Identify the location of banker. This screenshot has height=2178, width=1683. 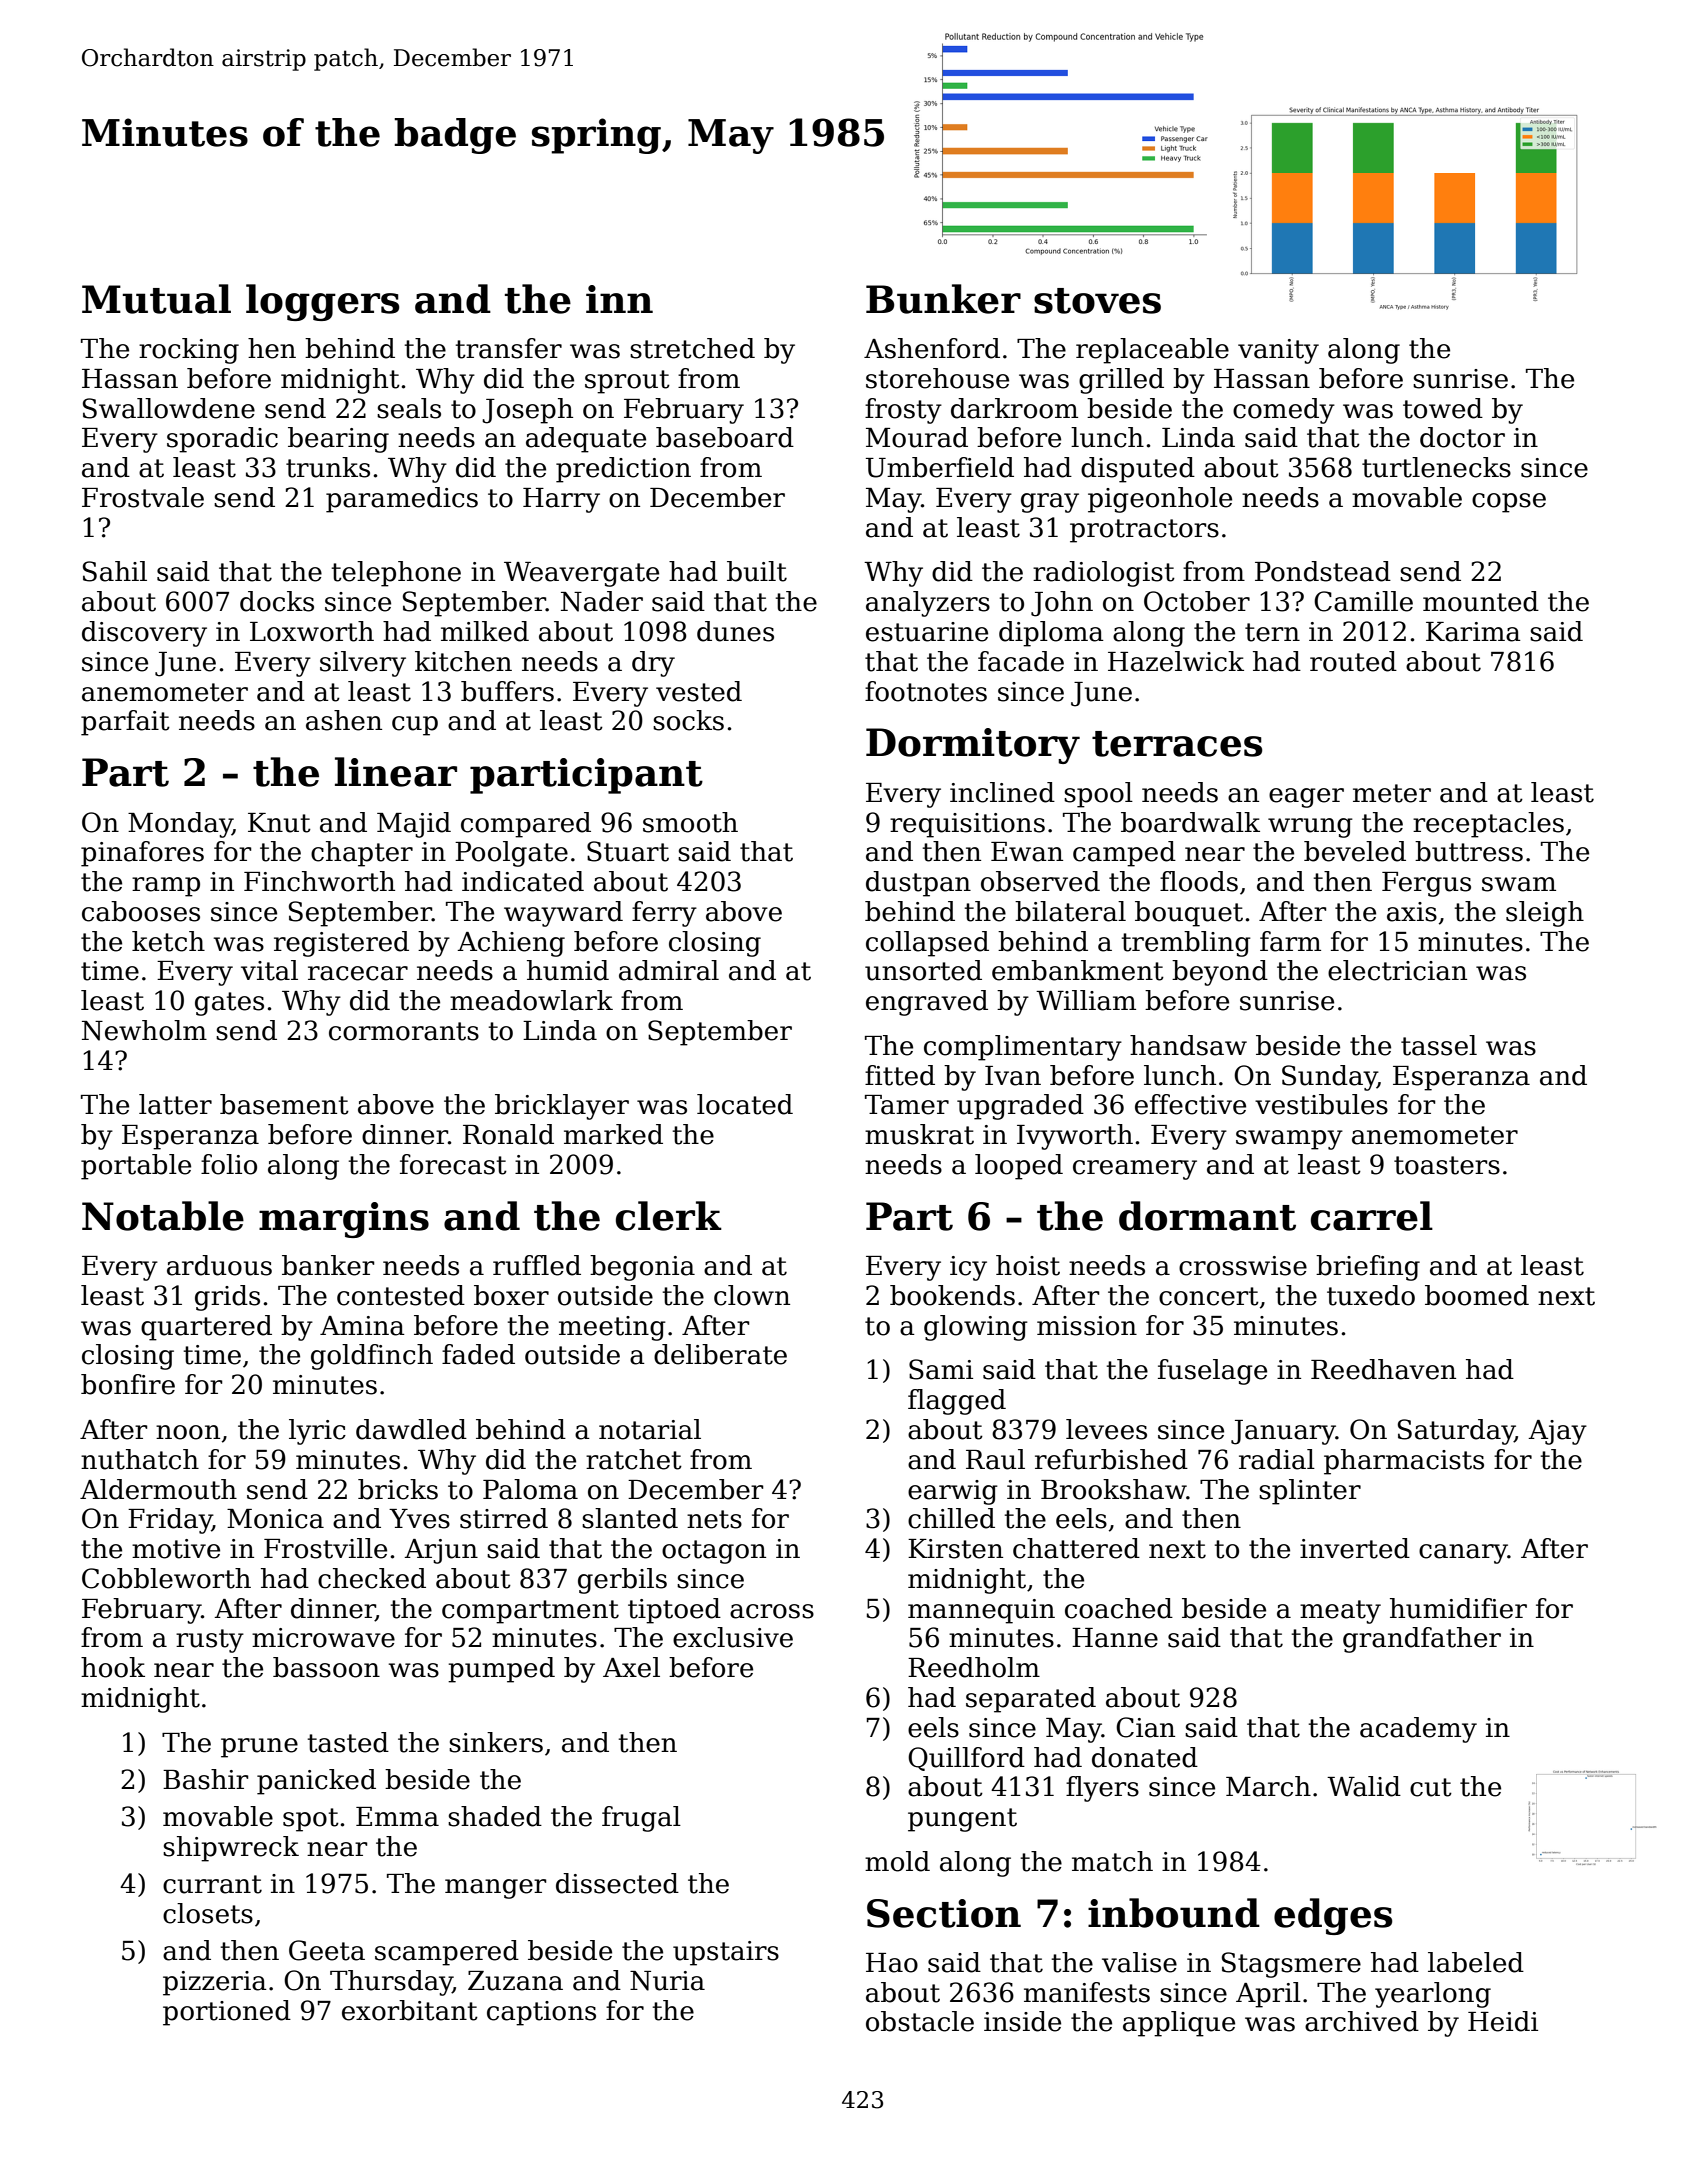
(328, 1265).
